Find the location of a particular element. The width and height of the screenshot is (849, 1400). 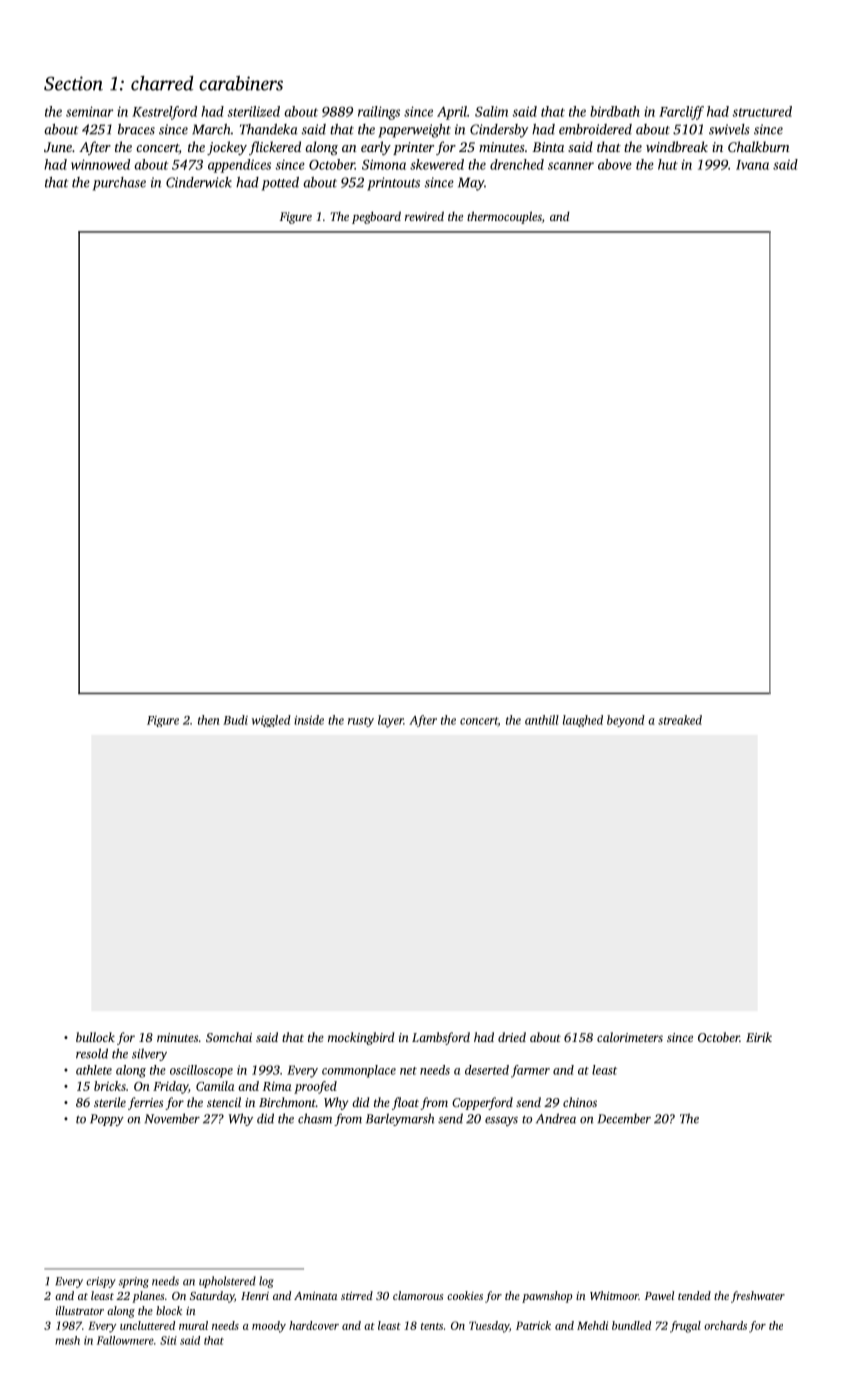

purchase is located at coordinates (119, 184).
